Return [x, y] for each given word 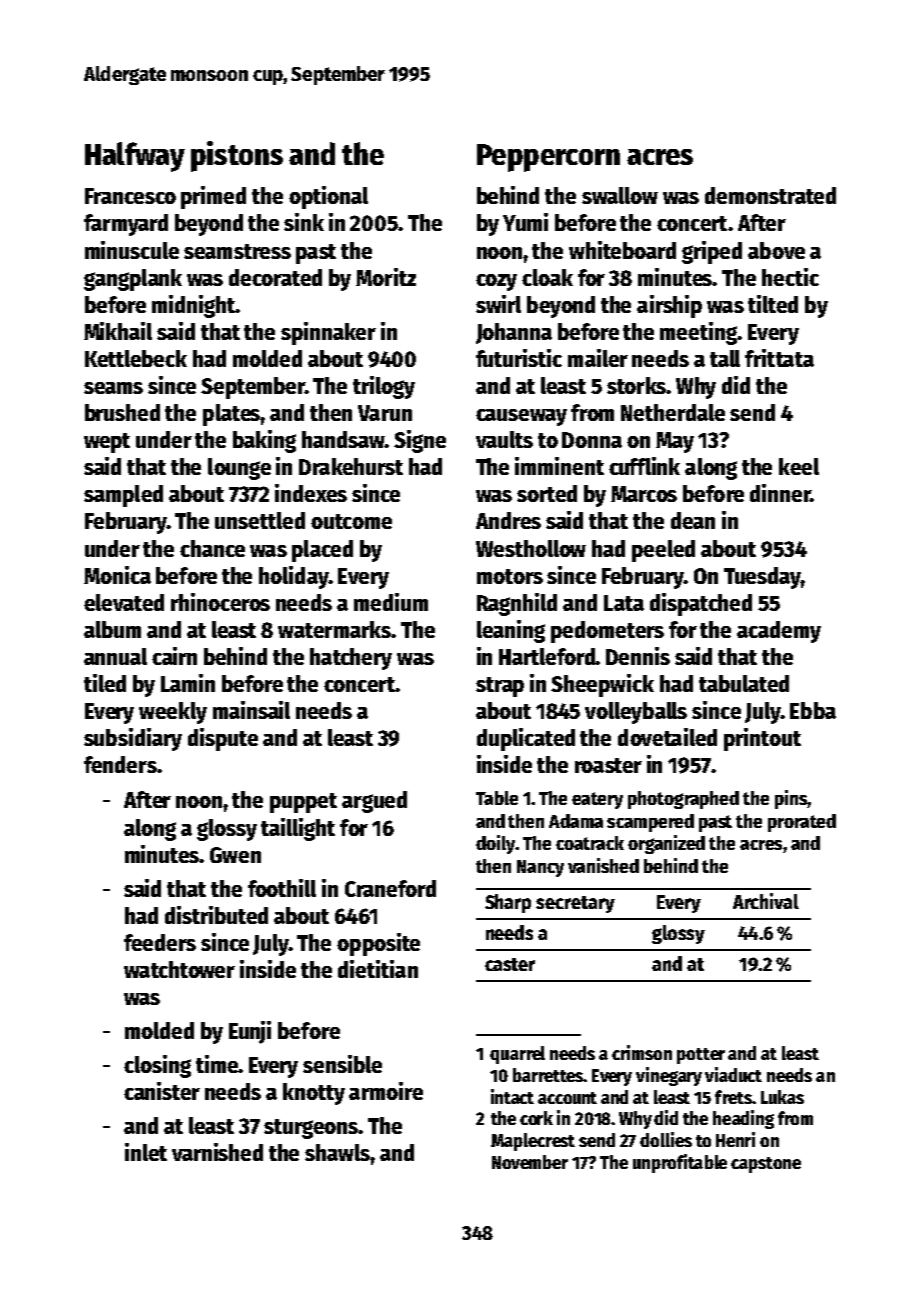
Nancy [540, 868]
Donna [592, 440]
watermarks [334, 629]
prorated [802, 823]
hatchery [351, 659]
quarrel [517, 1055]
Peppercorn [548, 158]
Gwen [235, 855]
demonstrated [770, 195]
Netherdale [673, 412]
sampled [123, 496]
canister [162, 1091]
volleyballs [636, 713]
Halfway [135, 157]
